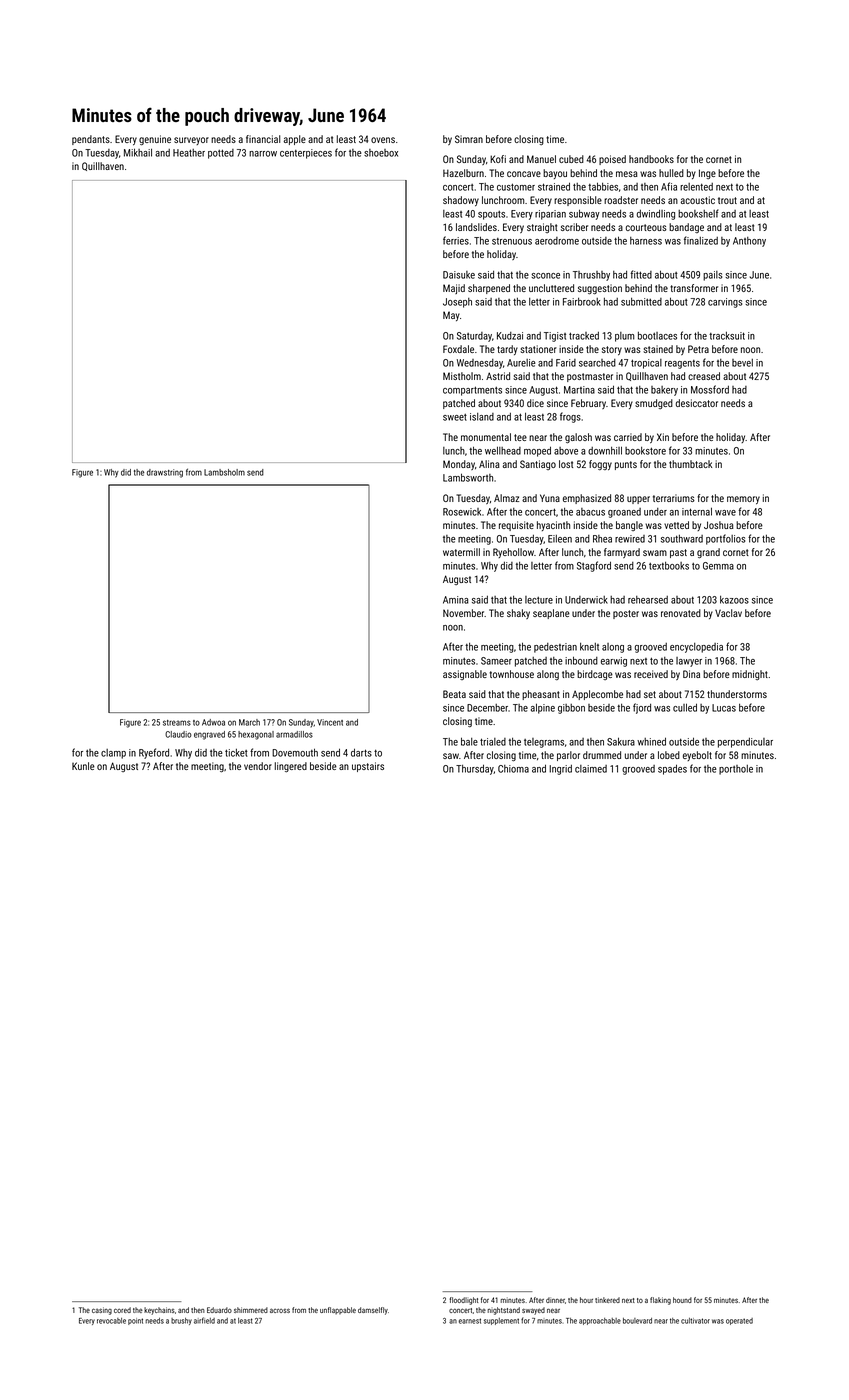  I want to click on centerpieces, so click(306, 154).
